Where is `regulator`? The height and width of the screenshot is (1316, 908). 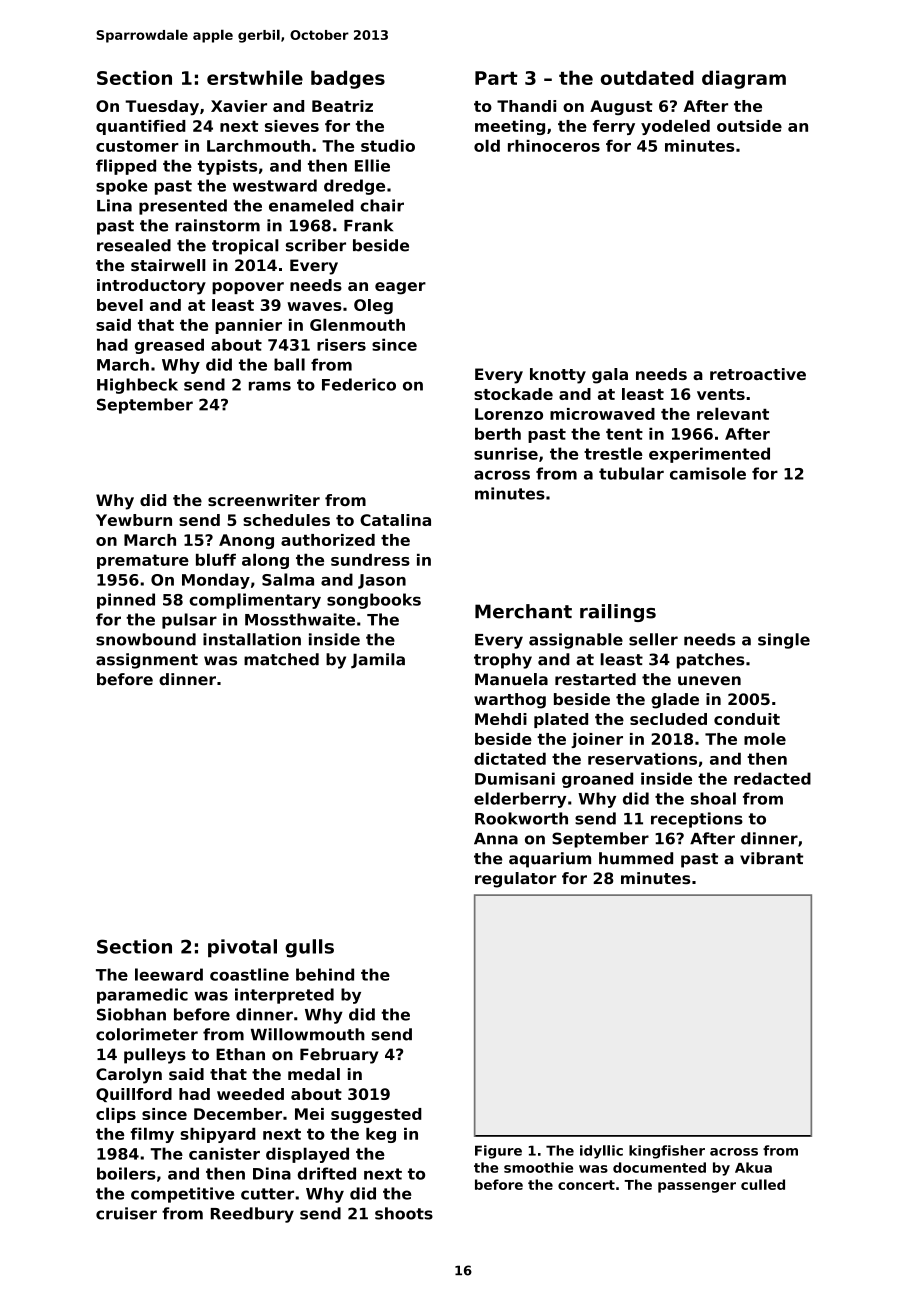
regulator is located at coordinates (516, 880).
